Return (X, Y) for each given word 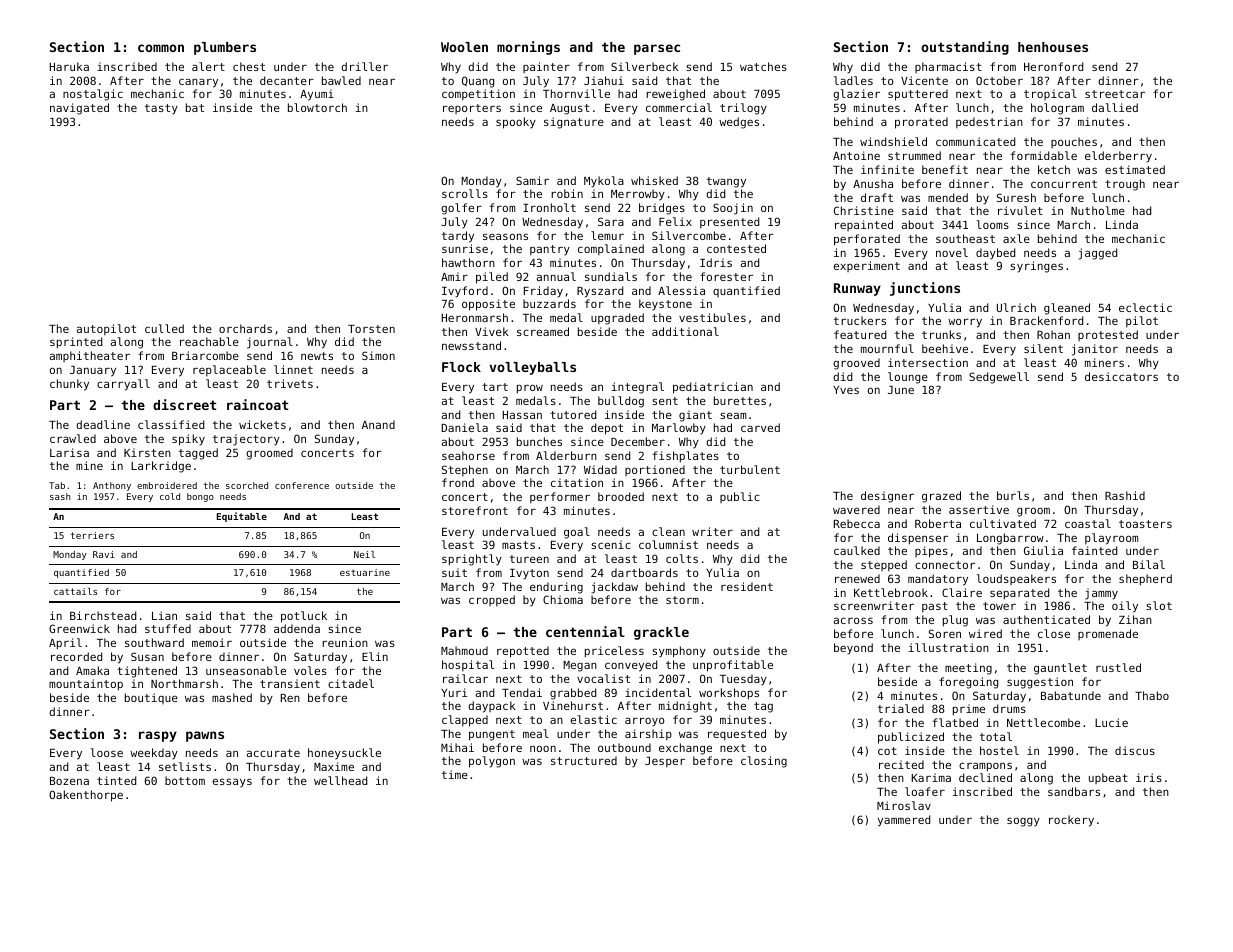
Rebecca (857, 523)
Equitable (242, 517)
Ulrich (1016, 307)
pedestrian (989, 122)
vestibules (712, 317)
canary (198, 83)
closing (764, 762)
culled (164, 328)
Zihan (1135, 619)
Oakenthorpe (86, 796)
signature (574, 123)
